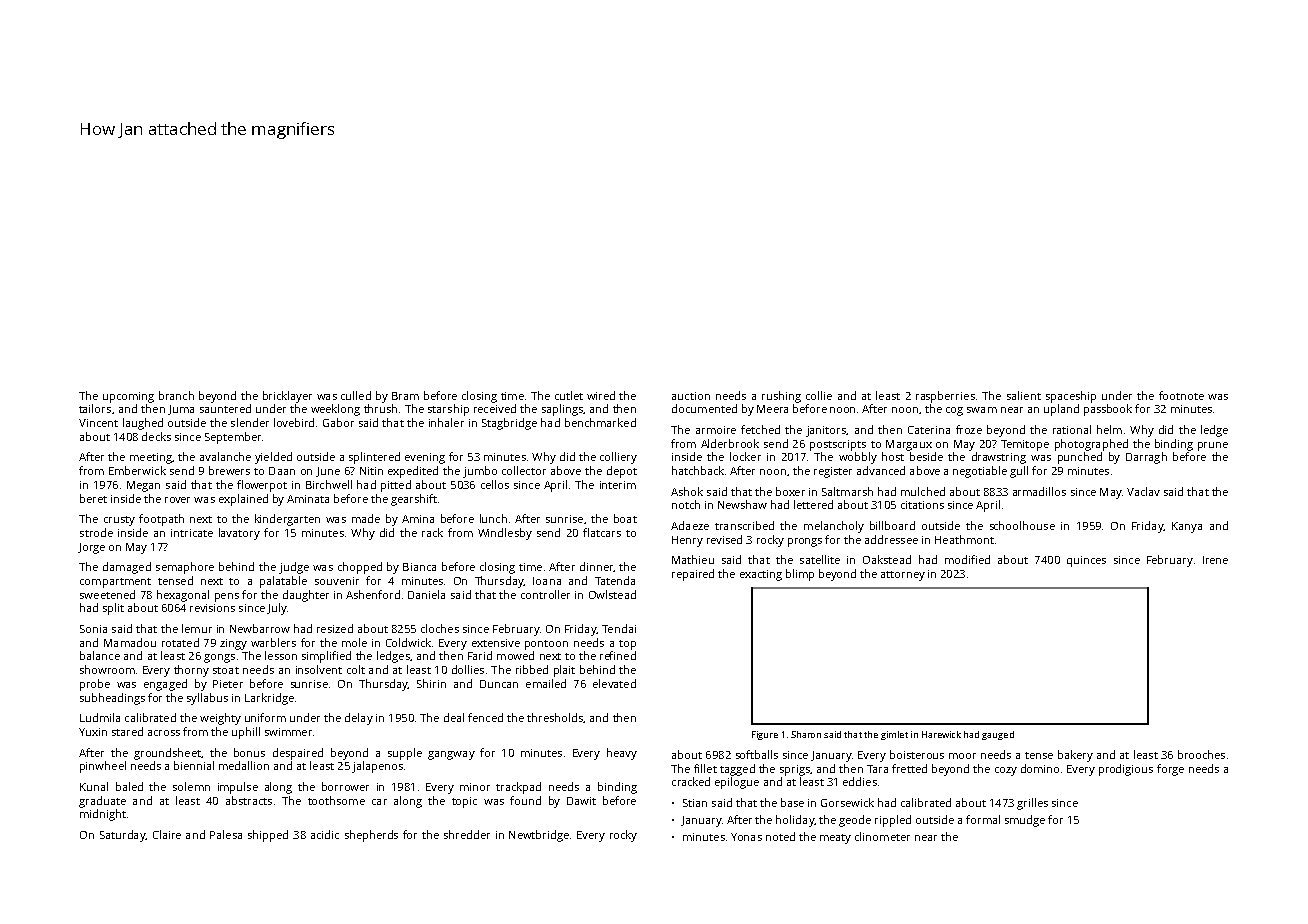 Image resolution: width=1308 pixels, height=924 pixels. What do you see at coordinates (691, 396) in the screenshot?
I see `auction` at bounding box center [691, 396].
